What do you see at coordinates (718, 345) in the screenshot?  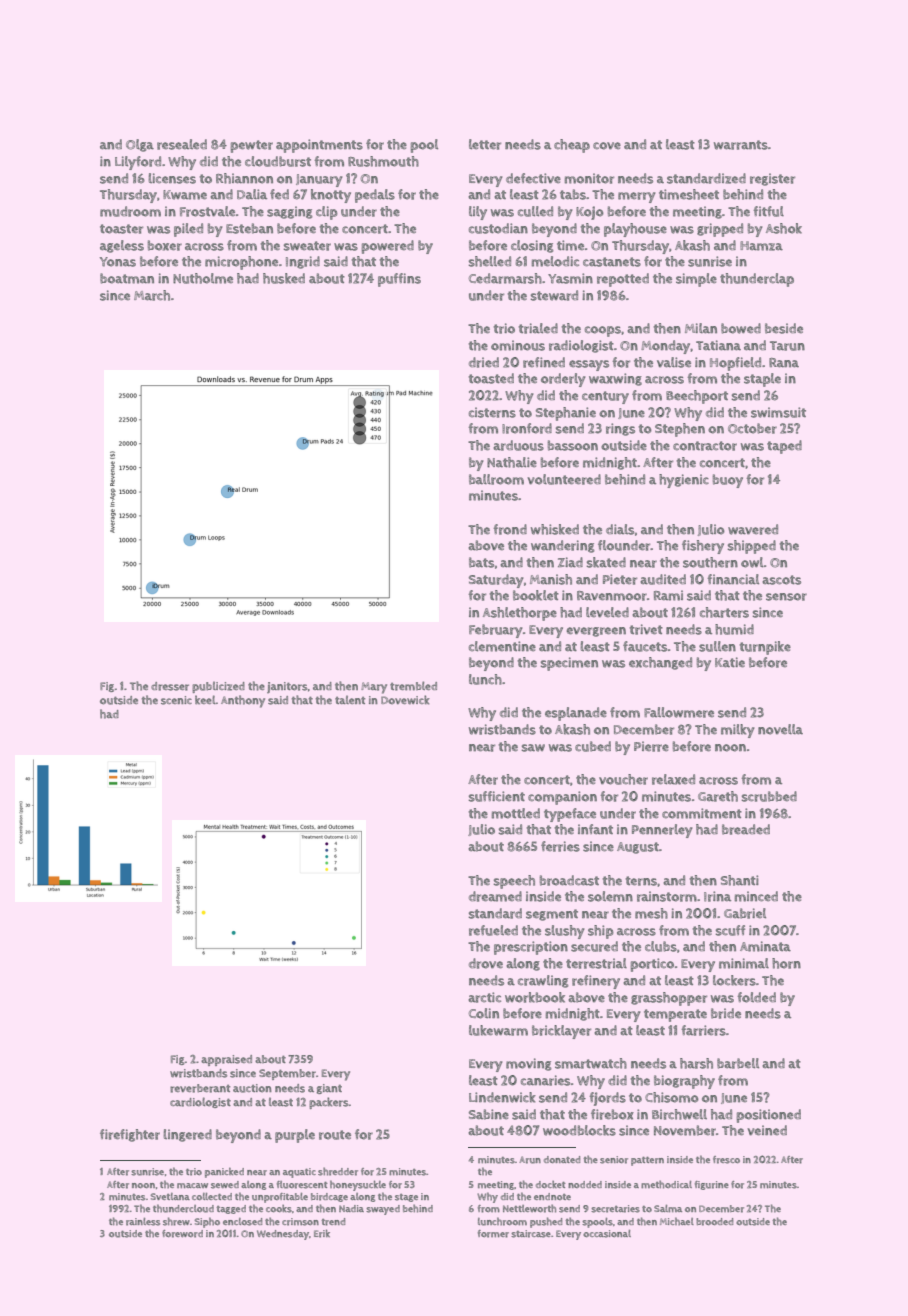 I see `Tatiana` at bounding box center [718, 345].
